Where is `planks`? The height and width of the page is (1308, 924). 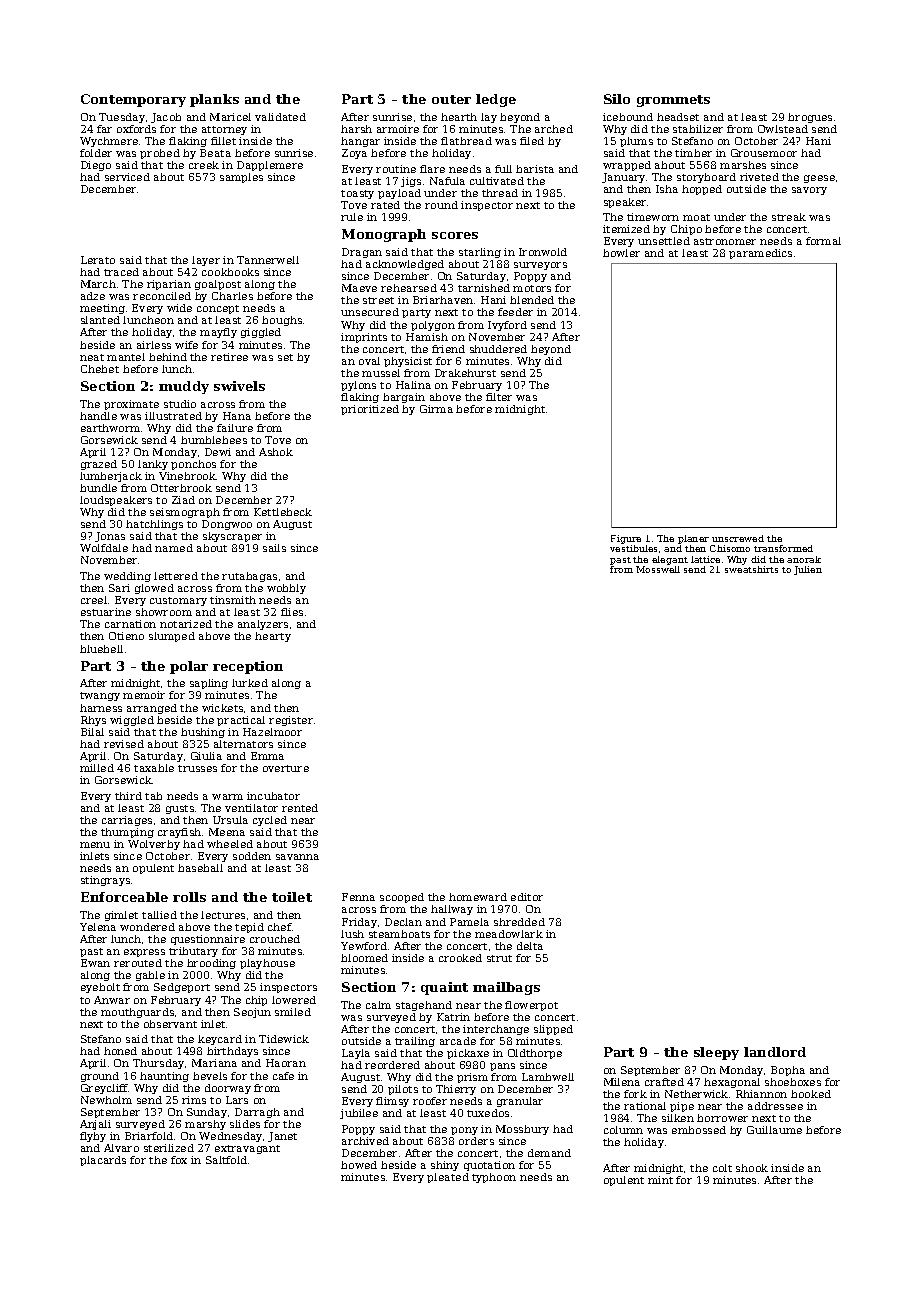
planks is located at coordinates (214, 100).
